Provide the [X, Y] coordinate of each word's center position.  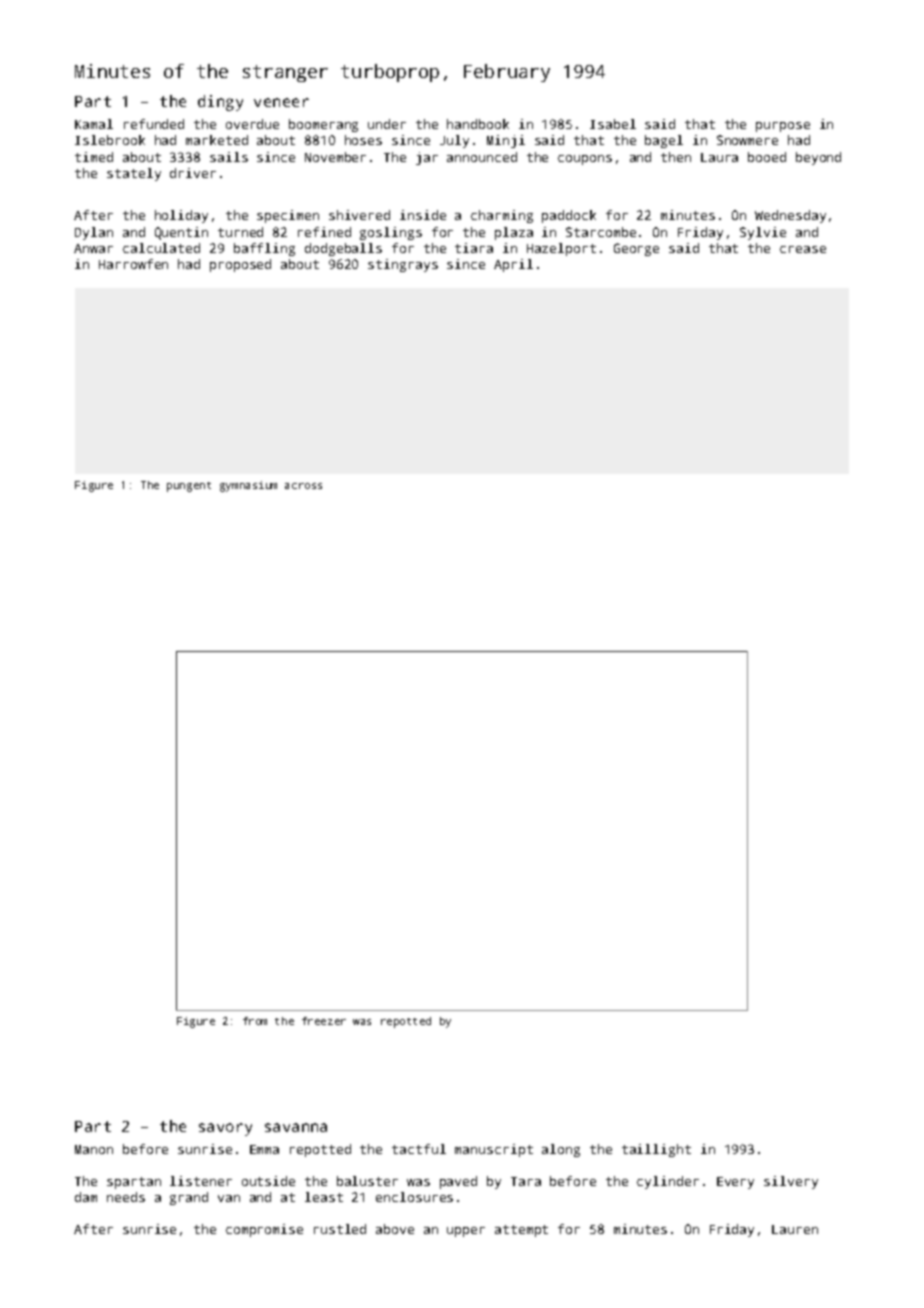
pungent [189, 487]
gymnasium [248, 486]
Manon [94, 1149]
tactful [419, 1149]
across [303, 486]
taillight [656, 1150]
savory [225, 1129]
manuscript [494, 1150]
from [255, 1021]
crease [803, 249]
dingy [220, 103]
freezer [324, 1021]
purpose [783, 127]
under [387, 124]
